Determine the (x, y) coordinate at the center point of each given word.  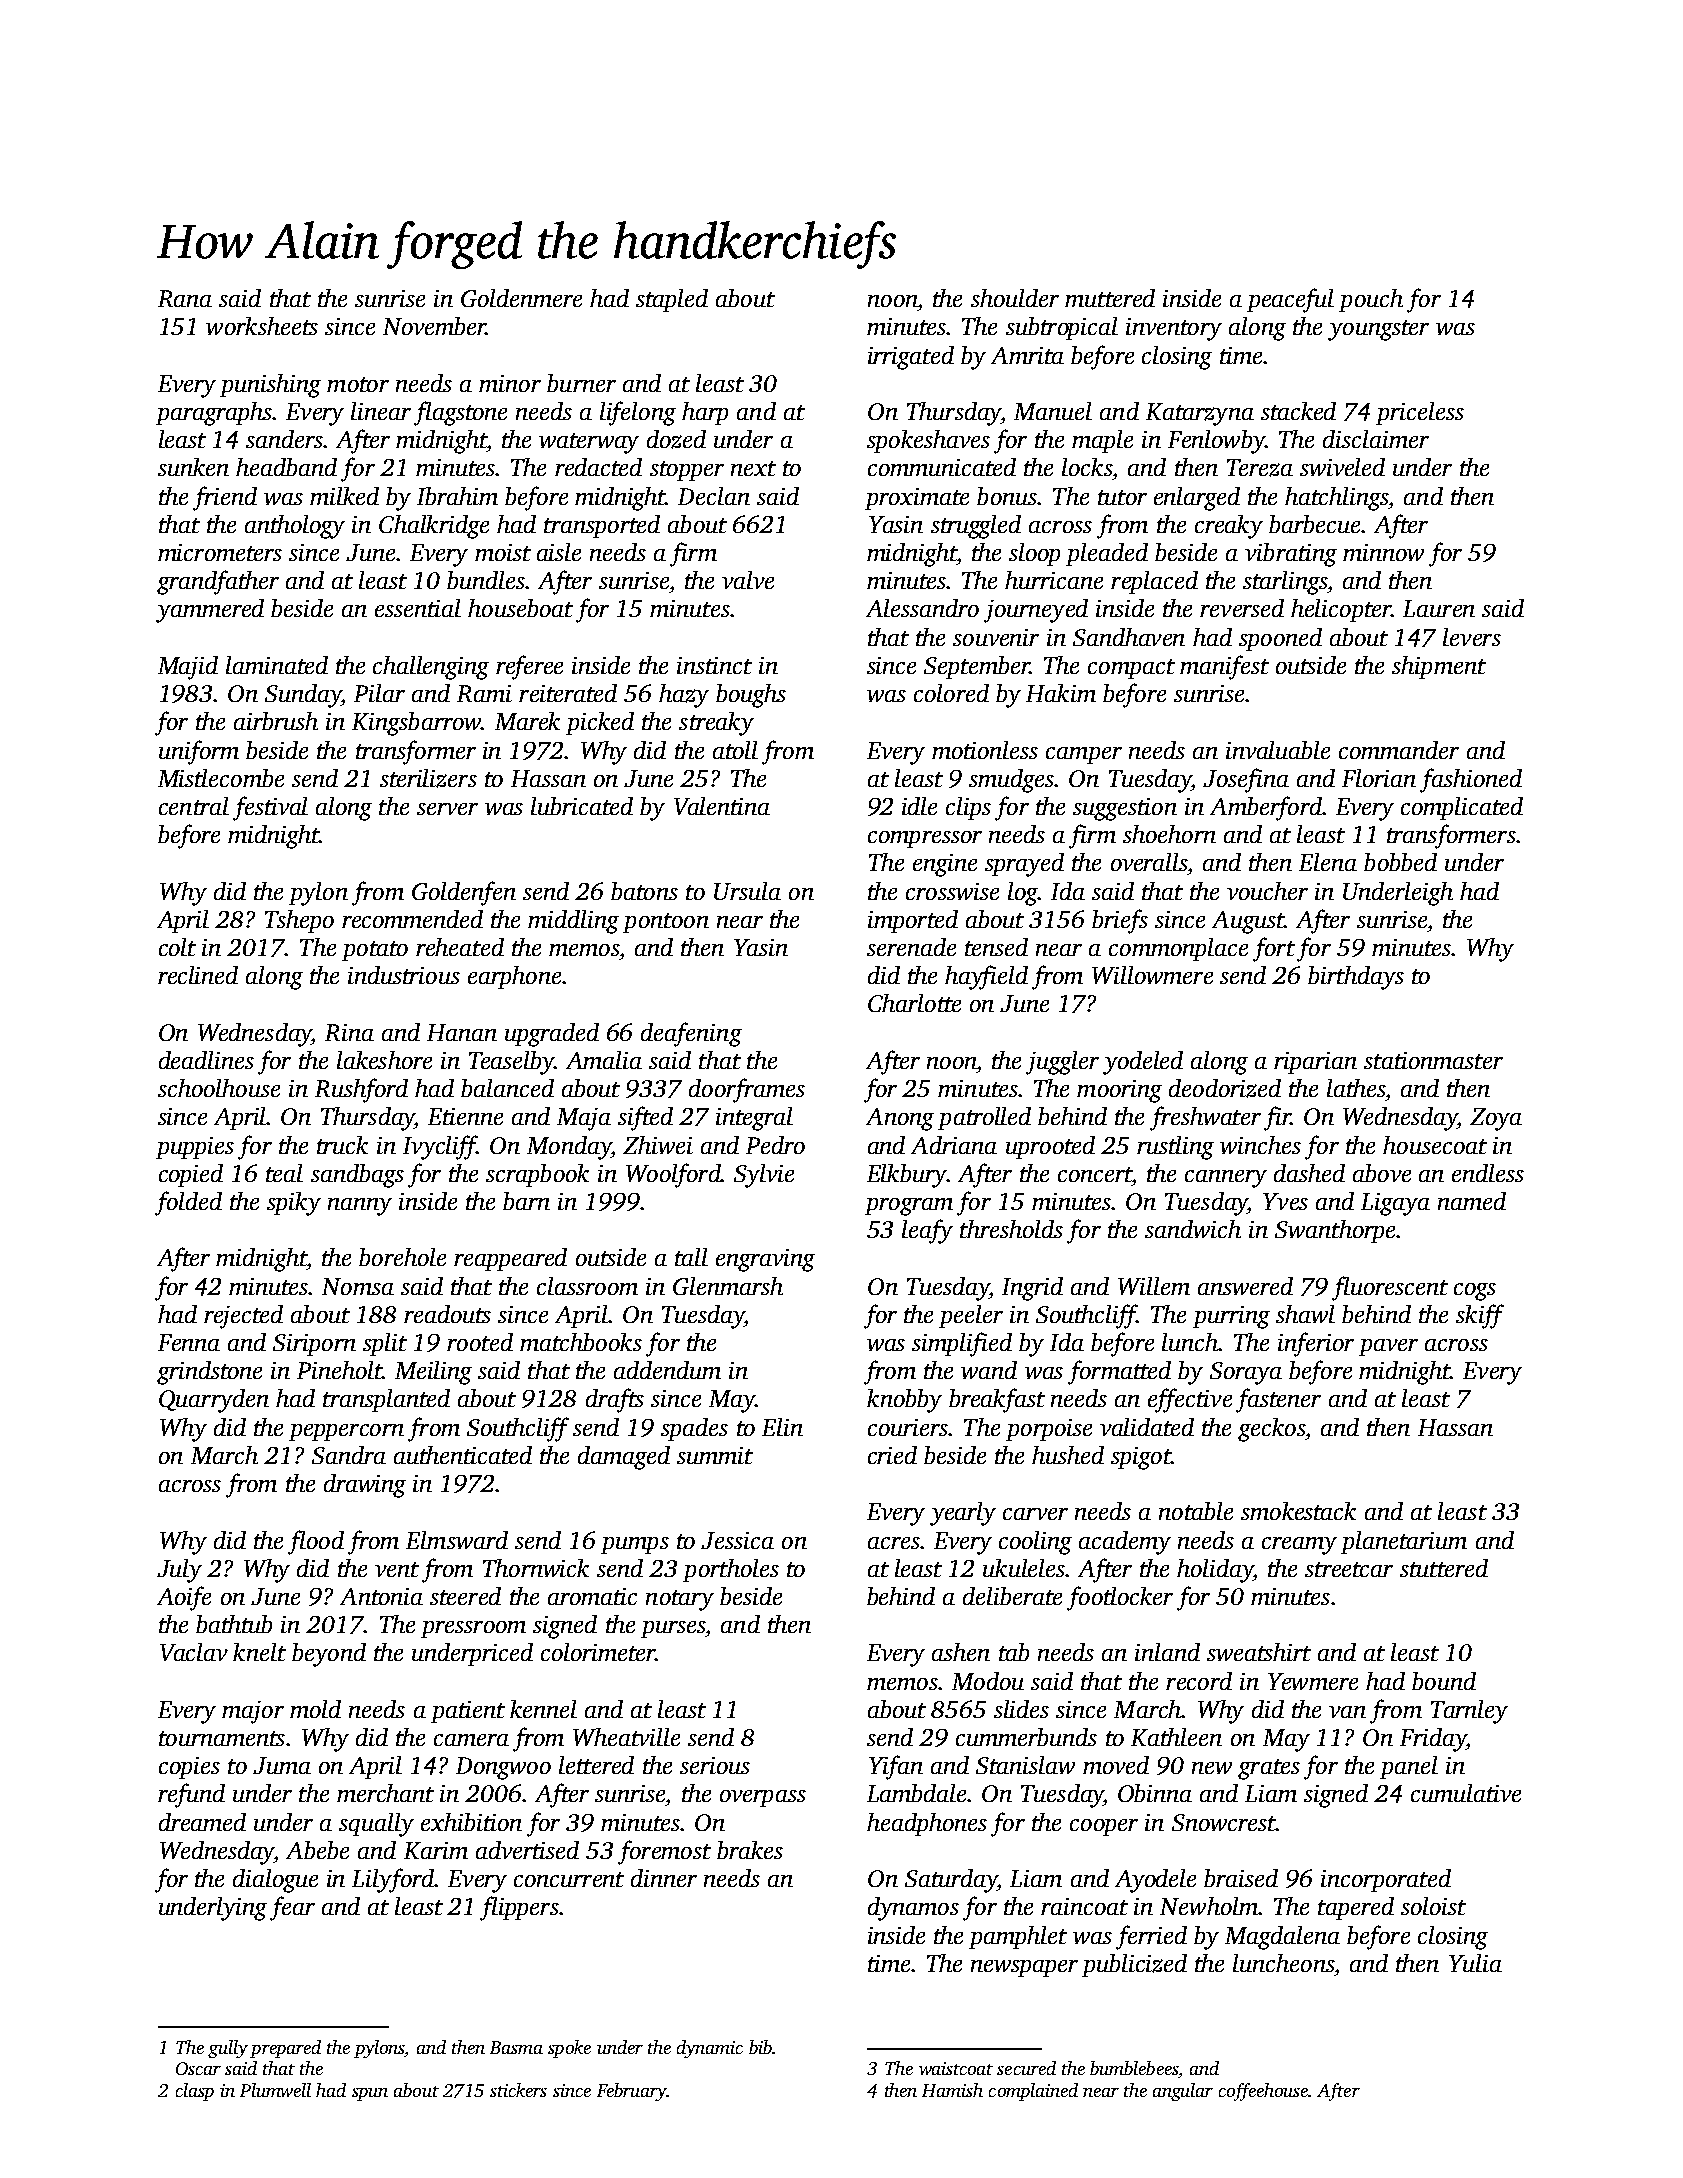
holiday (1215, 1571)
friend (225, 498)
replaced (1154, 582)
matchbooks (581, 1342)
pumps (635, 1545)
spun (370, 2094)
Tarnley (1469, 1712)
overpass (763, 1798)
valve (748, 580)
